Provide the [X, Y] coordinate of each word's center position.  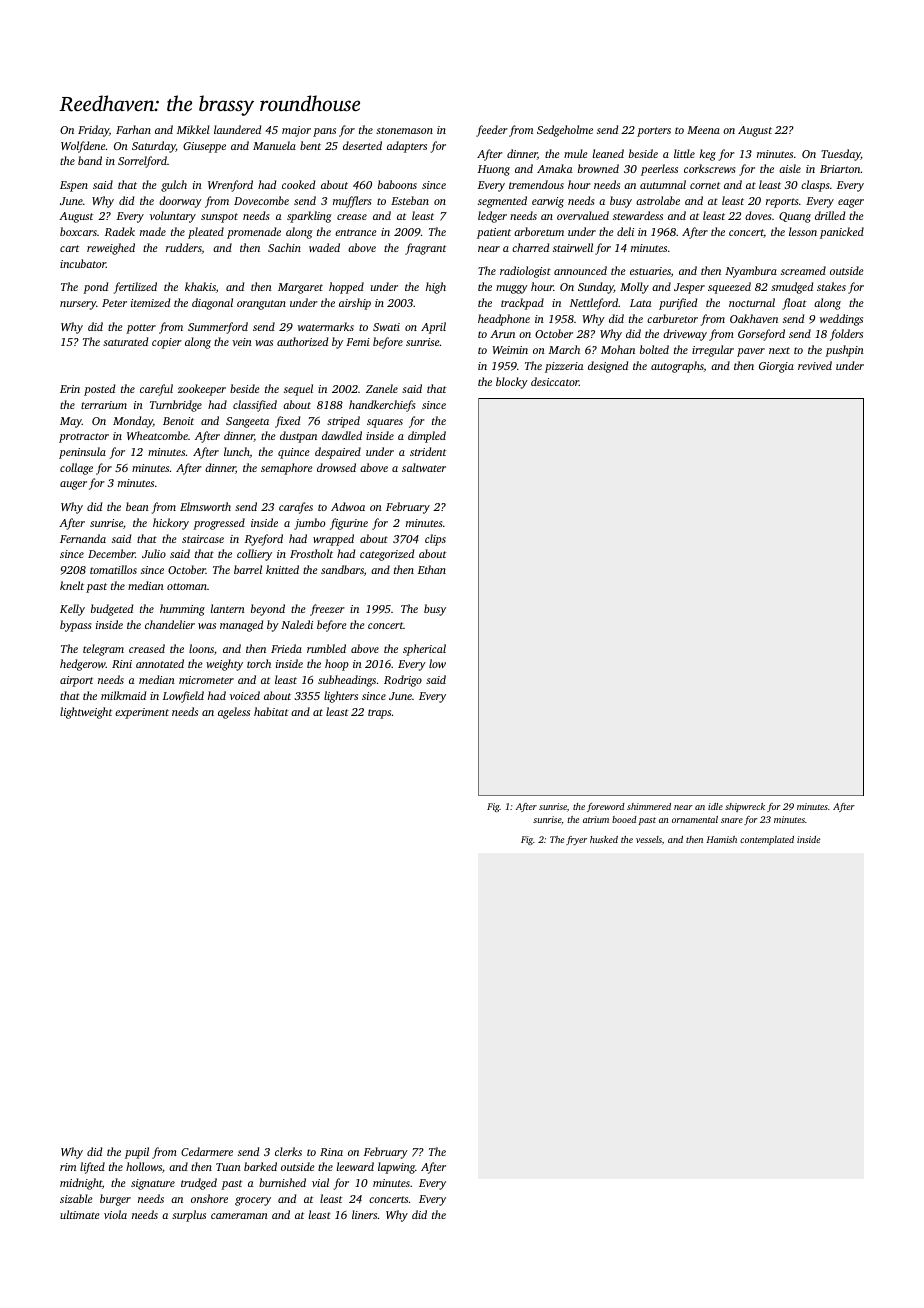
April [433, 328]
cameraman [239, 1216]
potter [141, 329]
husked [604, 839]
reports [782, 203]
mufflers [352, 202]
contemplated [767, 840]
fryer [576, 840]
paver [751, 352]
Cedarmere [207, 1151]
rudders [184, 248]
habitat [271, 711]
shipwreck [745, 807]
